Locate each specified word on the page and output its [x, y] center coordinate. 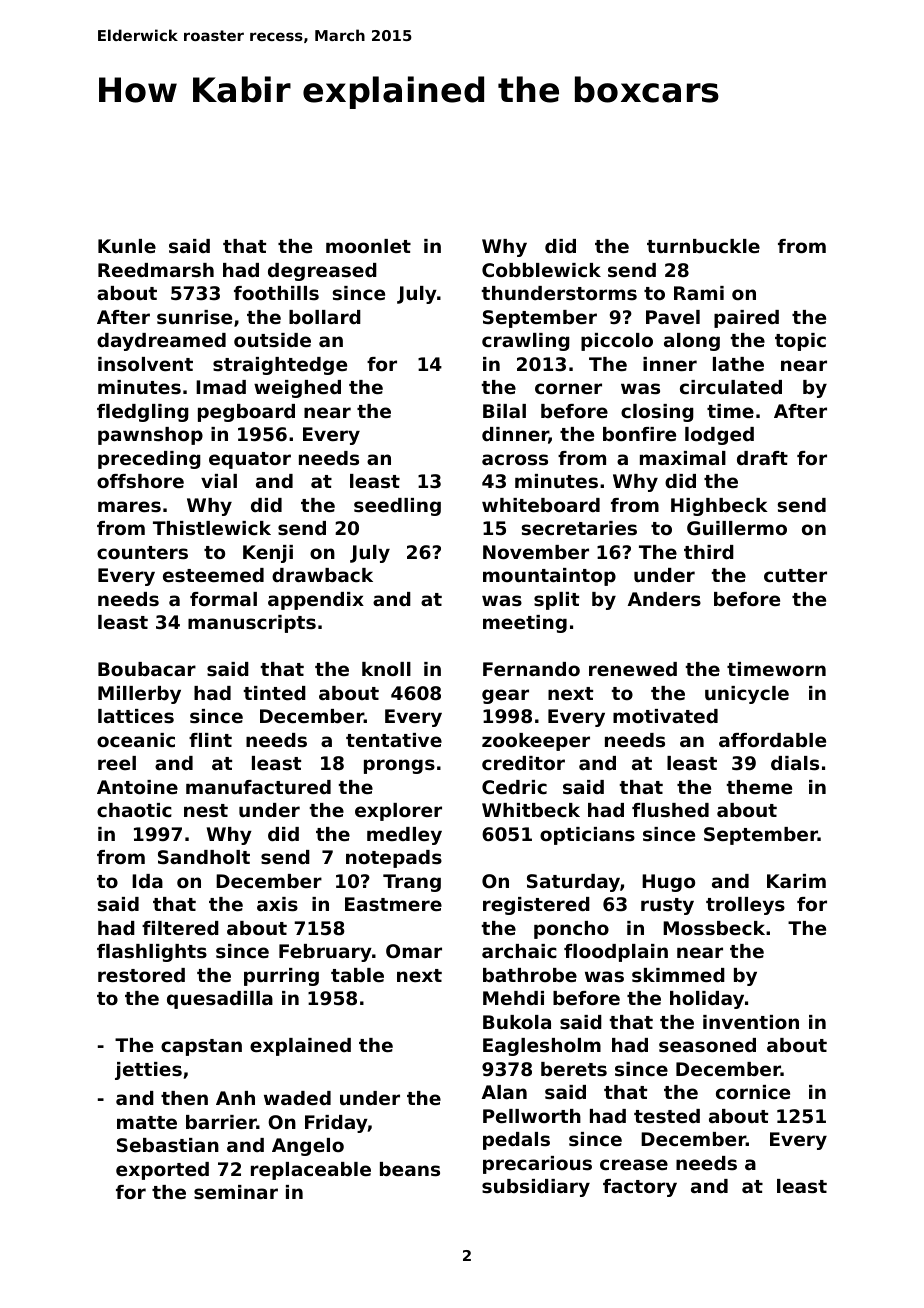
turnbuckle [703, 246]
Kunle [127, 246]
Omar [414, 951]
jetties [148, 1071]
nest [206, 810]
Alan [504, 1092]
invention [751, 1022]
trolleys [745, 906]
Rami [699, 293]
